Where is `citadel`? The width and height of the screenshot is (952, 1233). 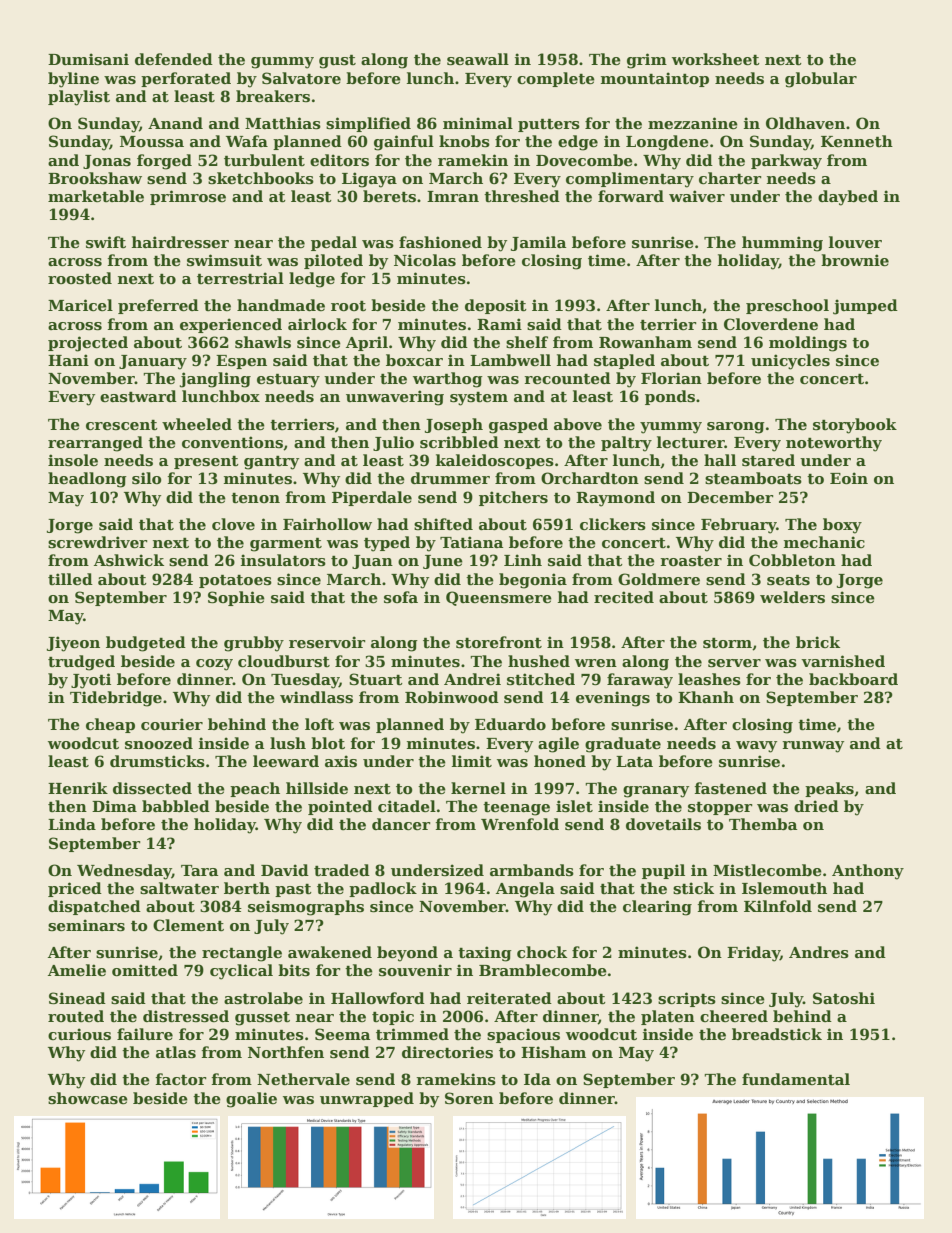 citadel is located at coordinates (407, 806).
